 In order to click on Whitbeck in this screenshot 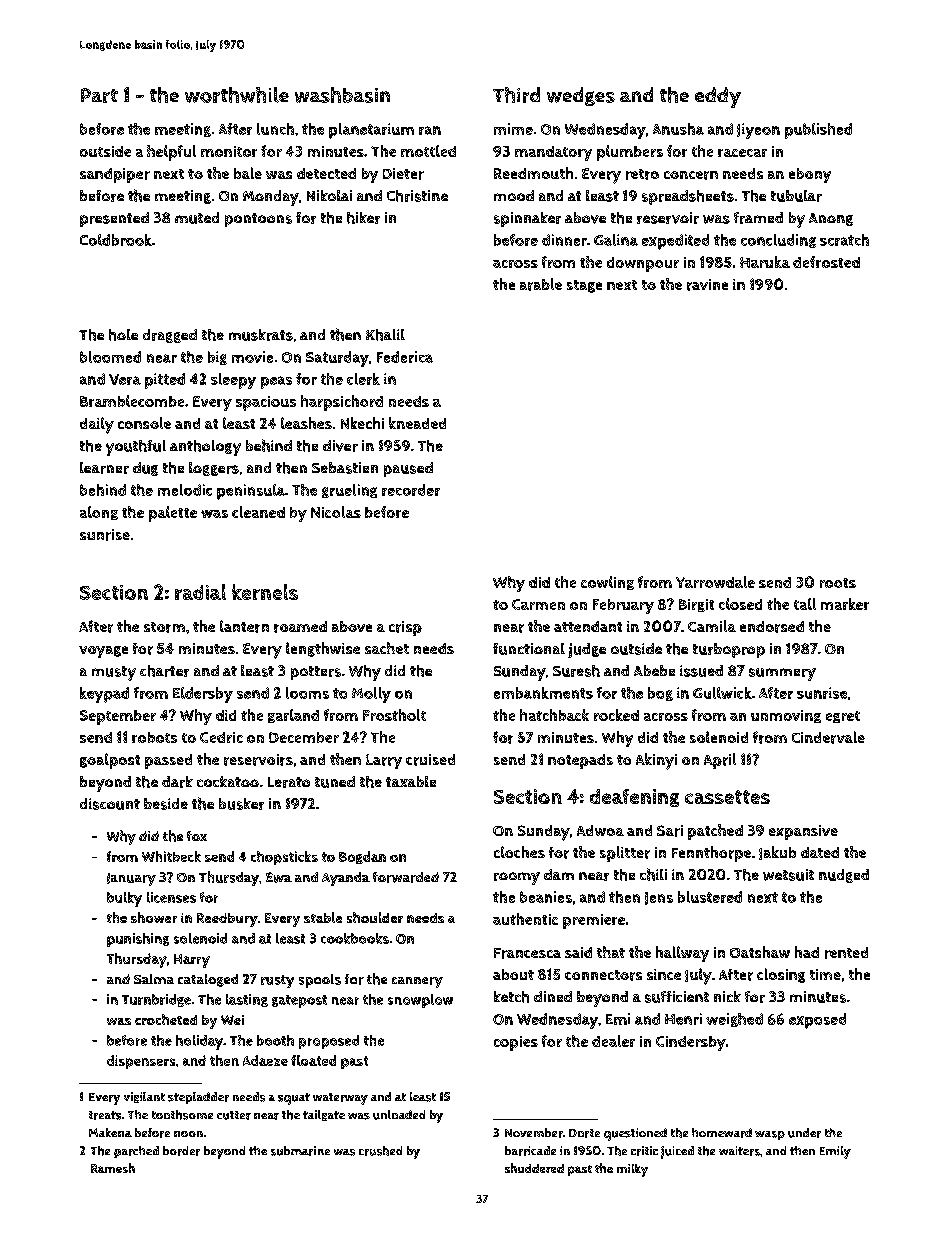, I will do `click(171, 856)`.
